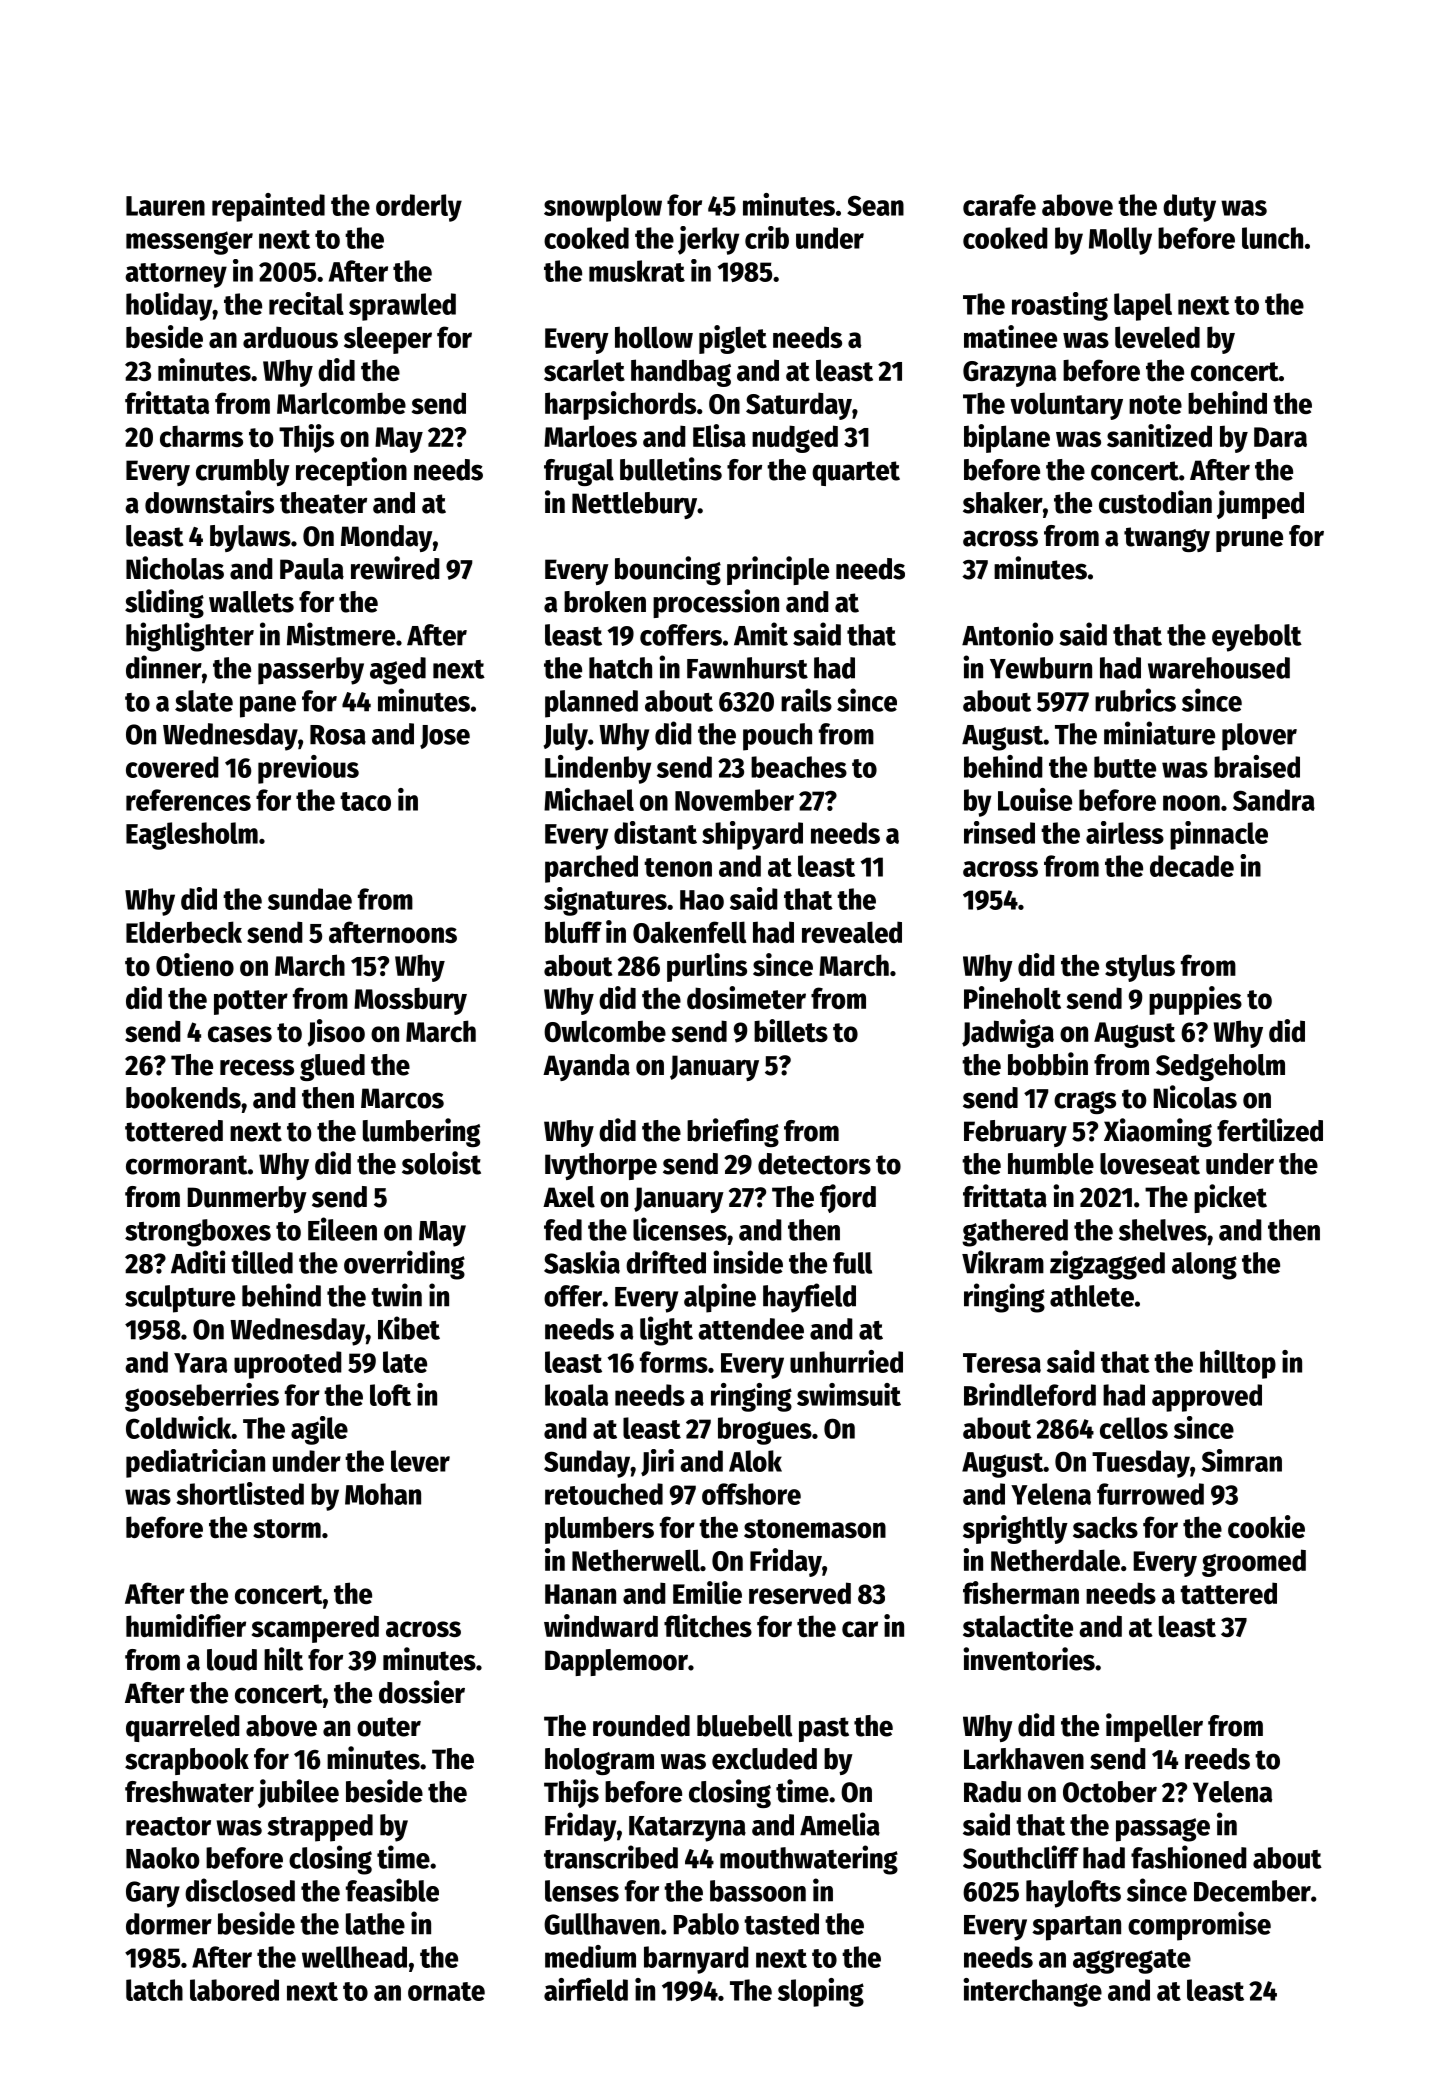  I want to click on humidifier, so click(186, 1625).
